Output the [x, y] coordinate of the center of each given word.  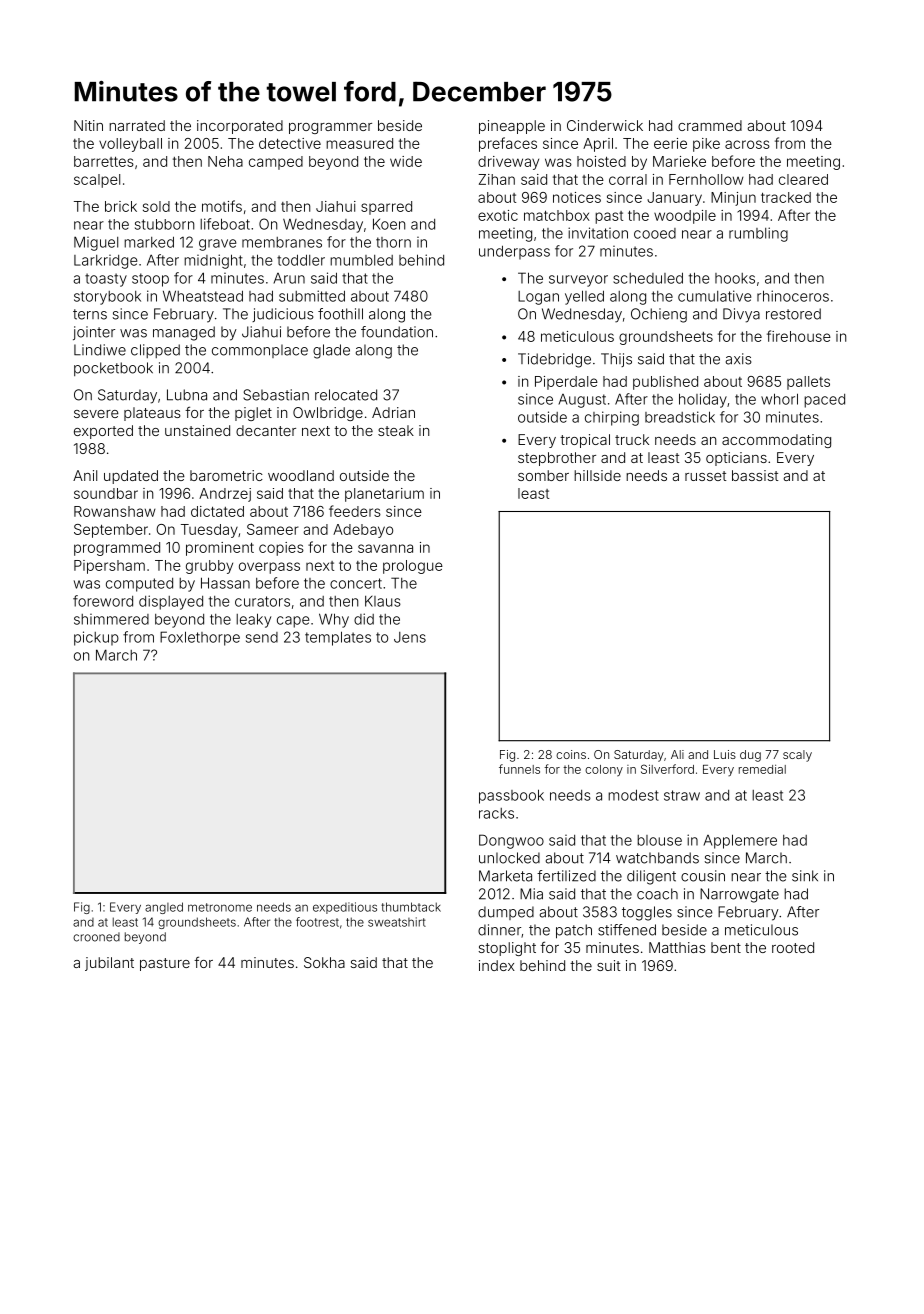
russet [705, 476]
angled [164, 908]
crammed [710, 125]
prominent [220, 549]
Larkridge [105, 262]
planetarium [384, 495]
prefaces [508, 144]
